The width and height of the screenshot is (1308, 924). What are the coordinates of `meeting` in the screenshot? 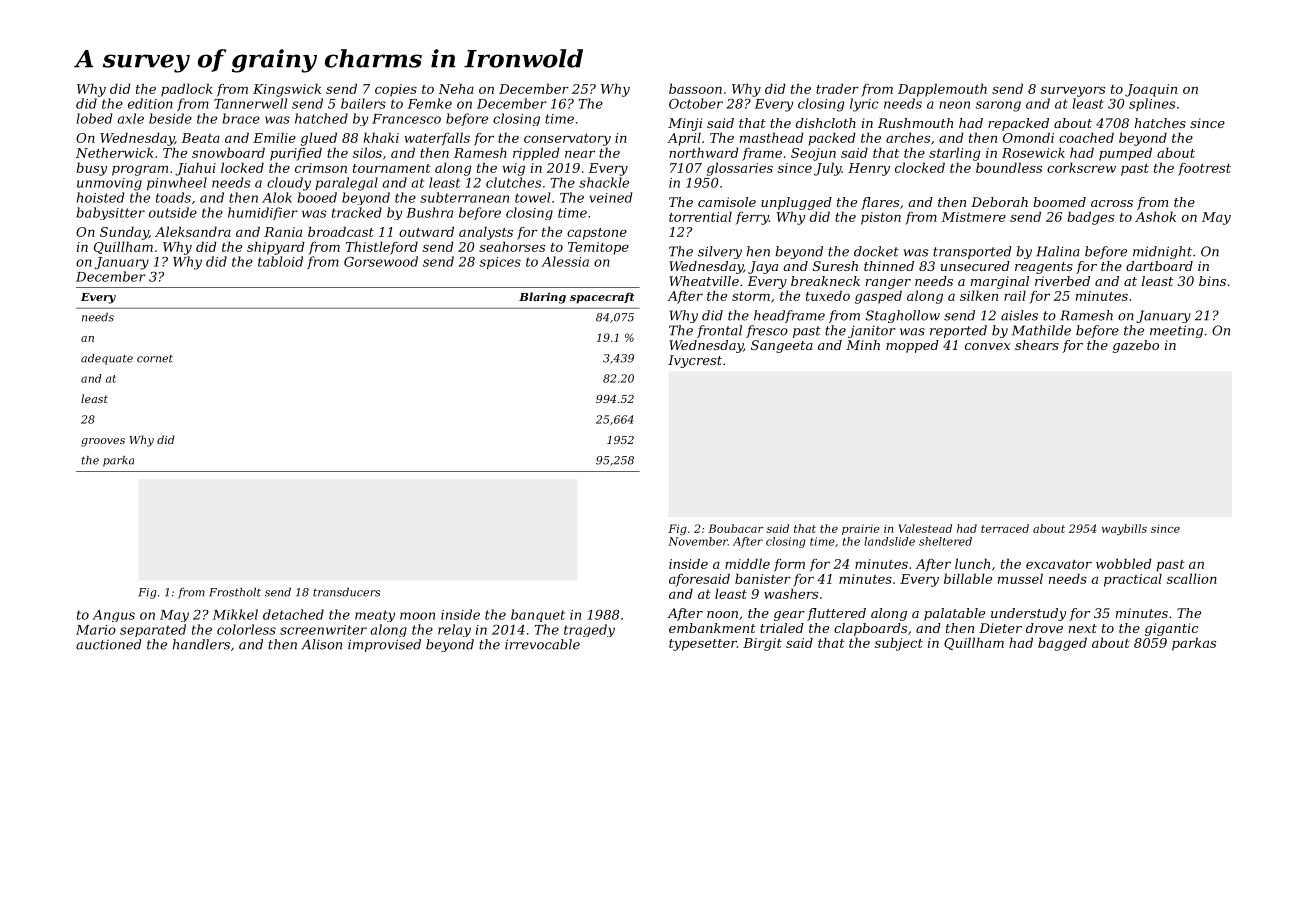 It's located at (1176, 331).
